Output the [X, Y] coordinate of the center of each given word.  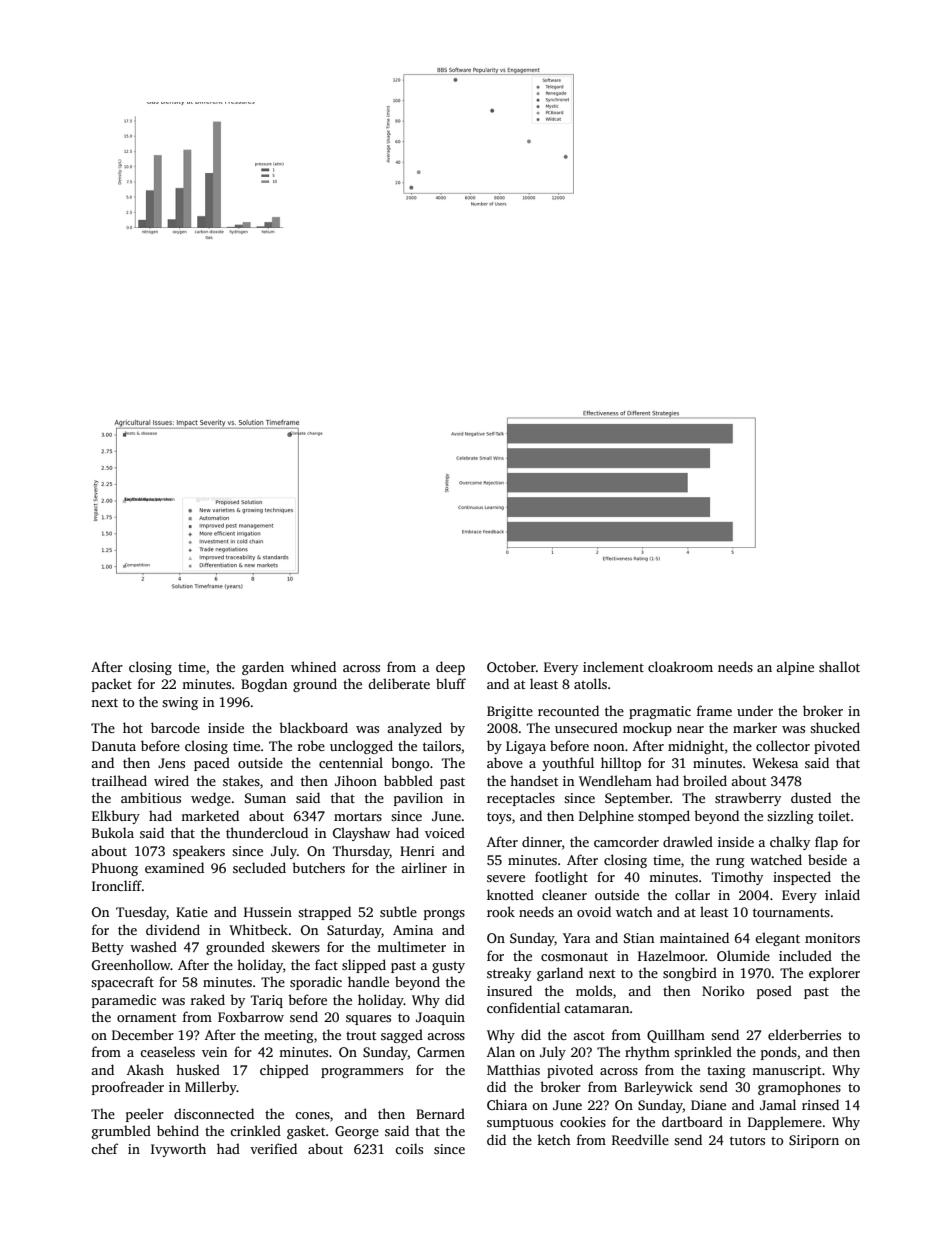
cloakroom [680, 666]
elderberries [804, 1034]
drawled [688, 841]
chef [104, 1148]
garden [263, 668]
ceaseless [167, 1051]
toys [499, 818]
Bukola [113, 832]
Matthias [513, 1069]
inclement [613, 666]
